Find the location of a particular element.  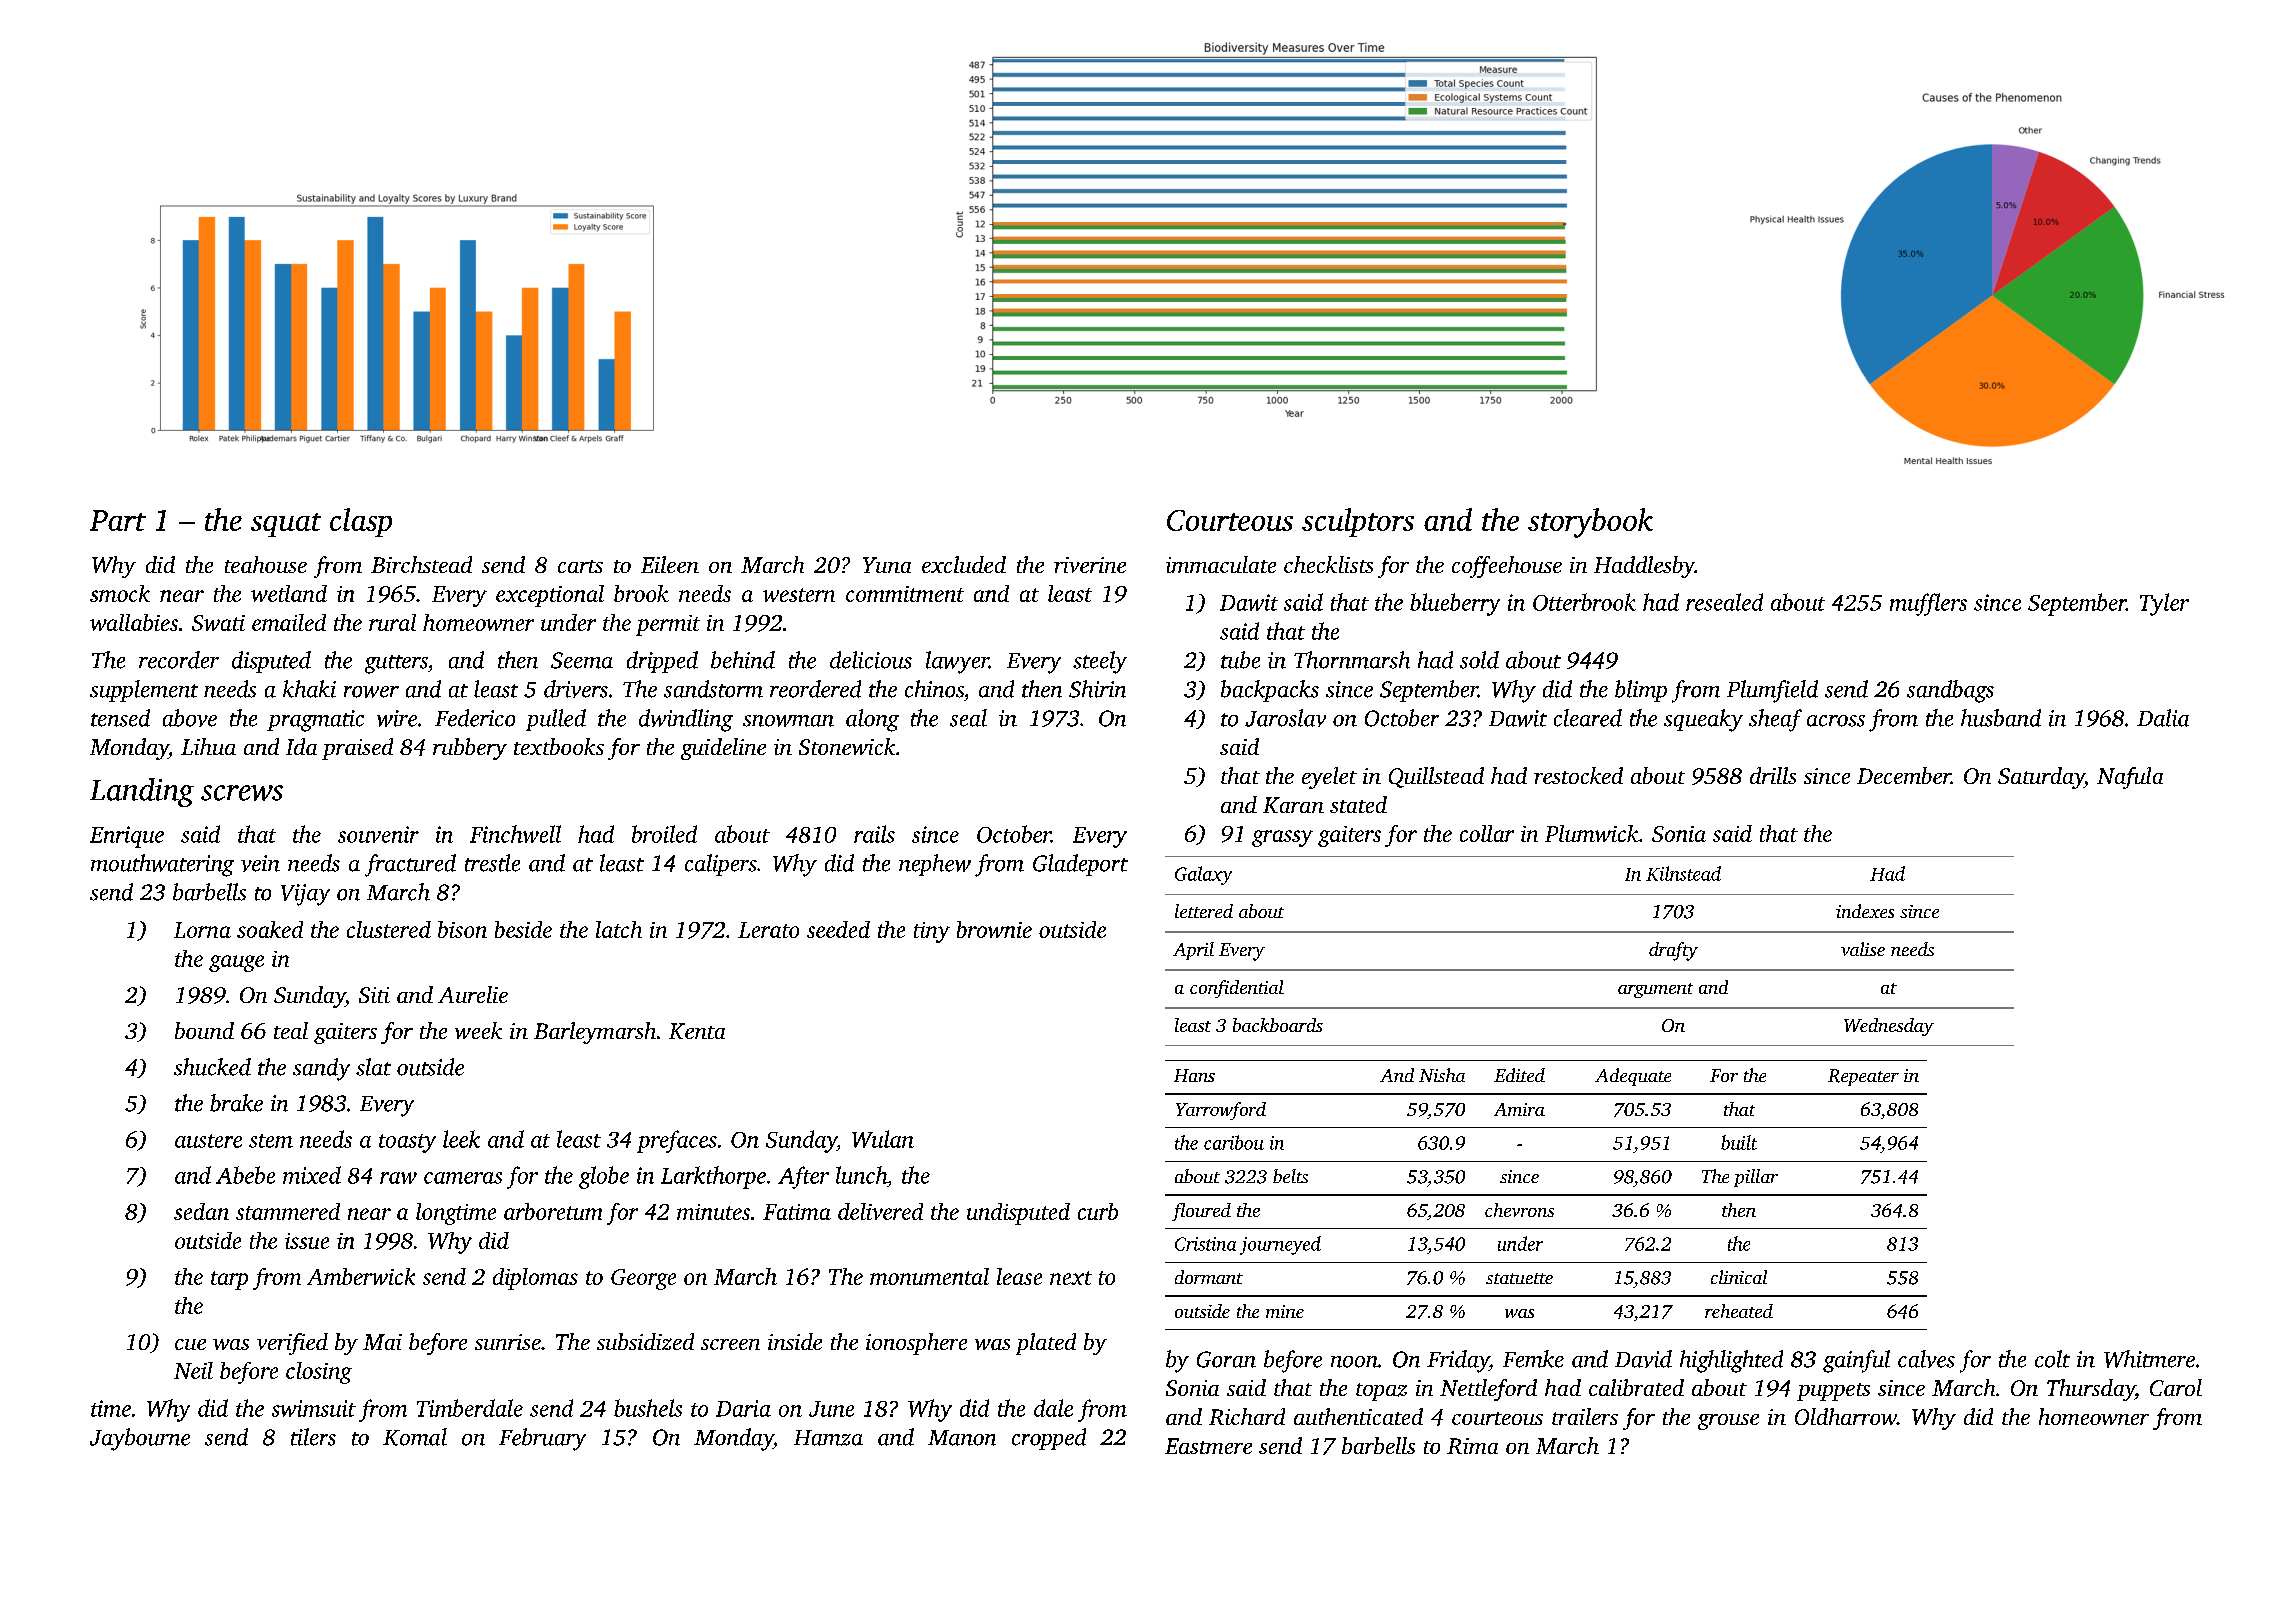

collar is located at coordinates (1487, 833).
